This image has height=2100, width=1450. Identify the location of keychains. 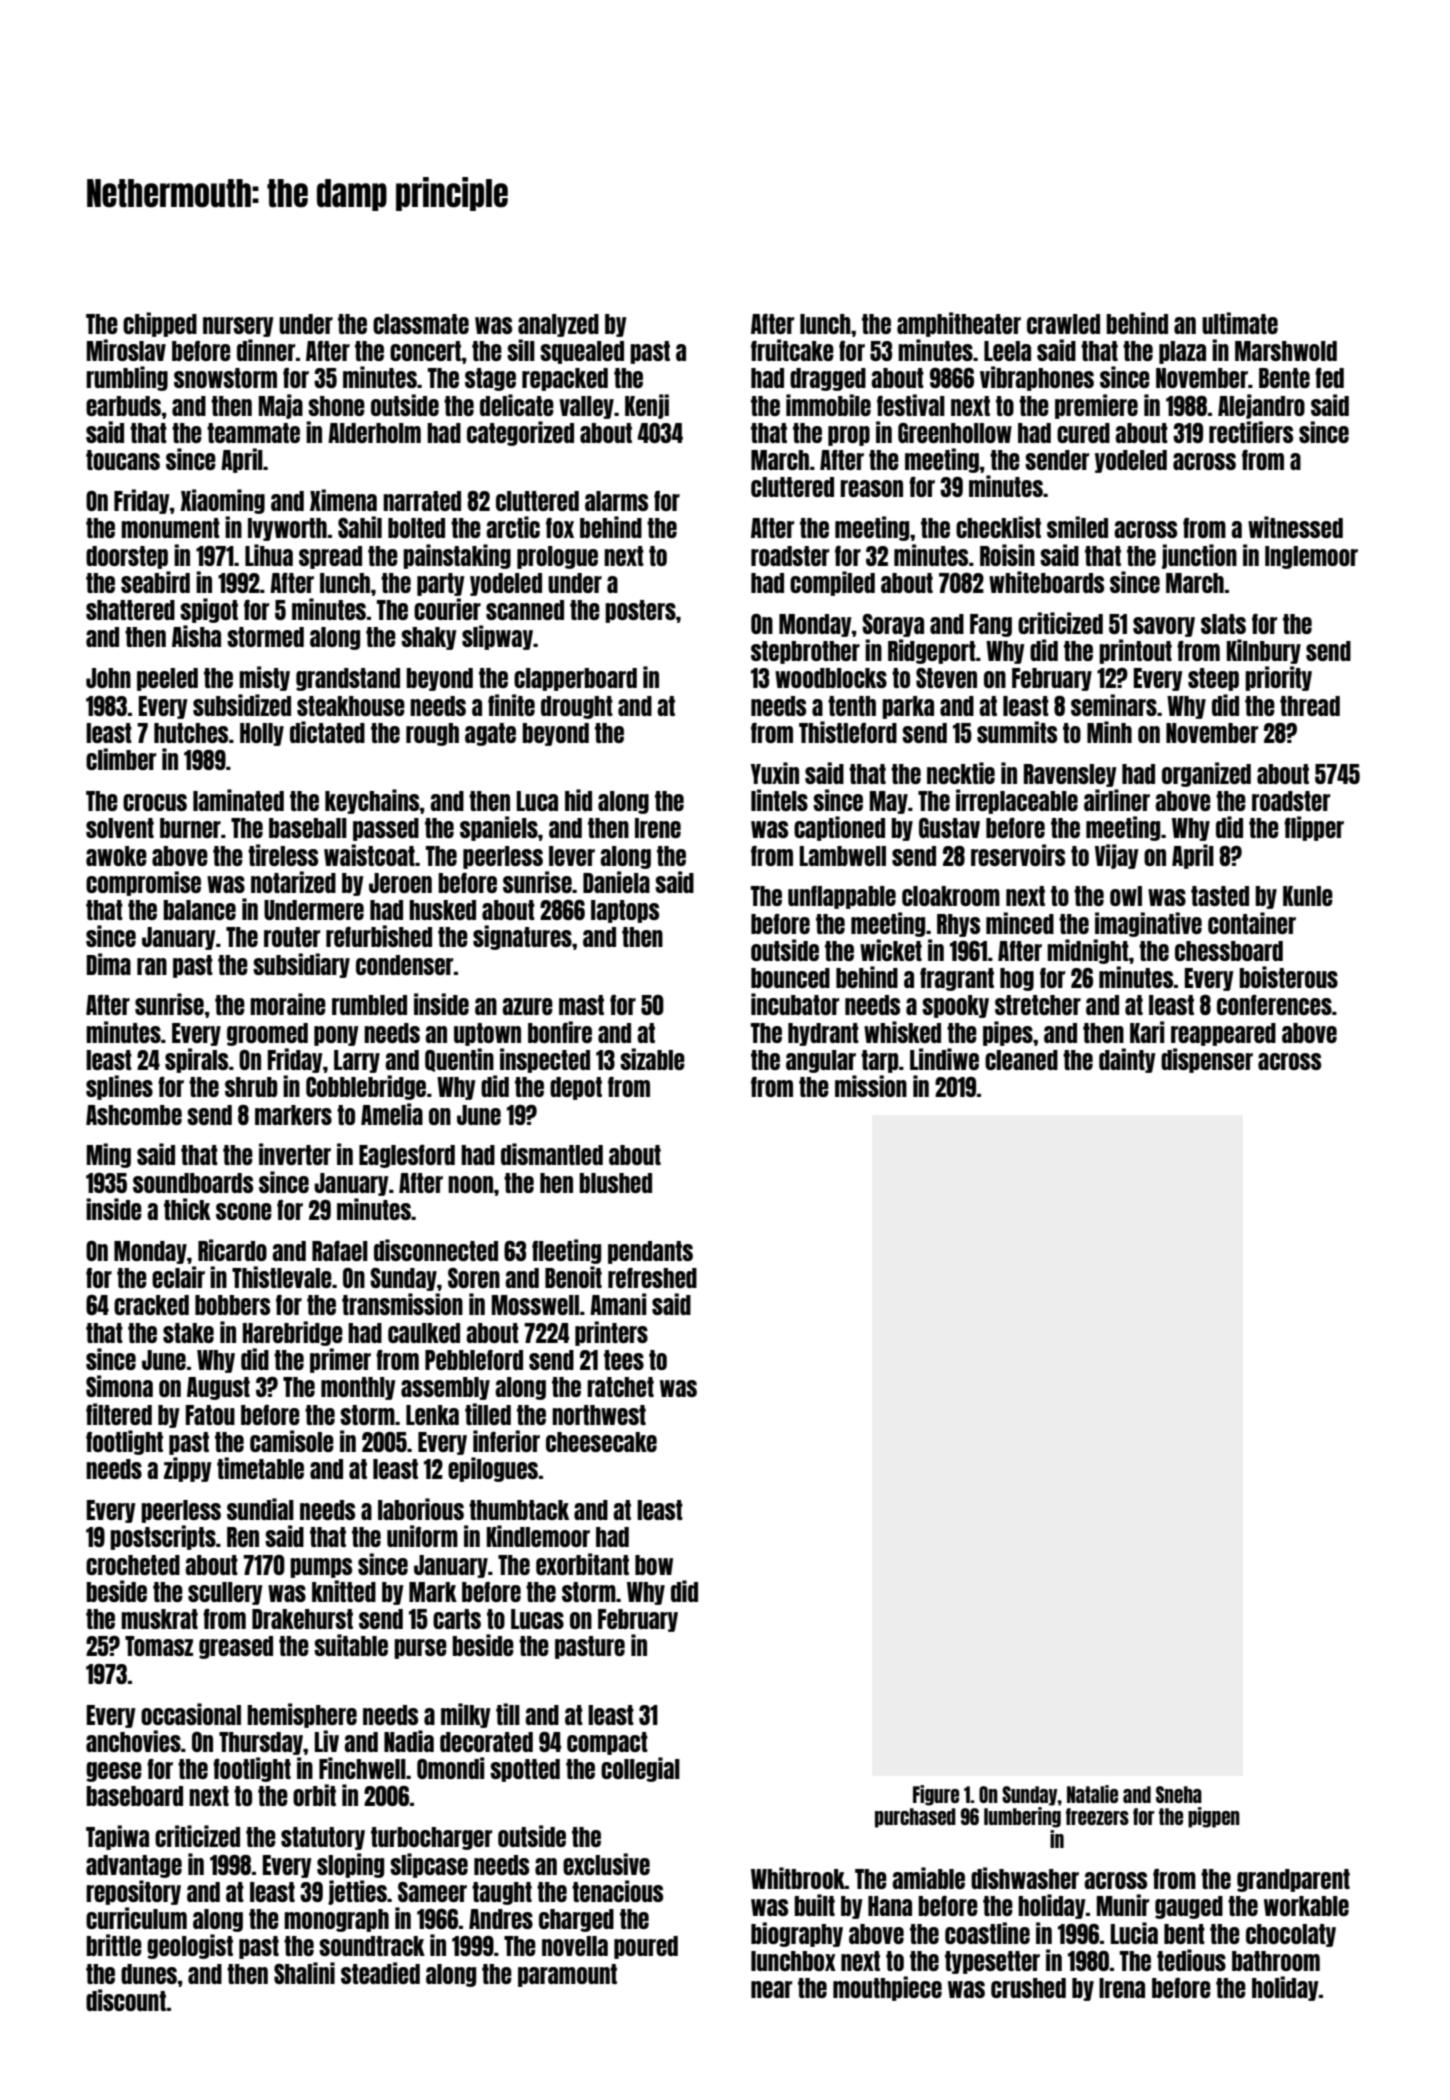
(372, 801).
